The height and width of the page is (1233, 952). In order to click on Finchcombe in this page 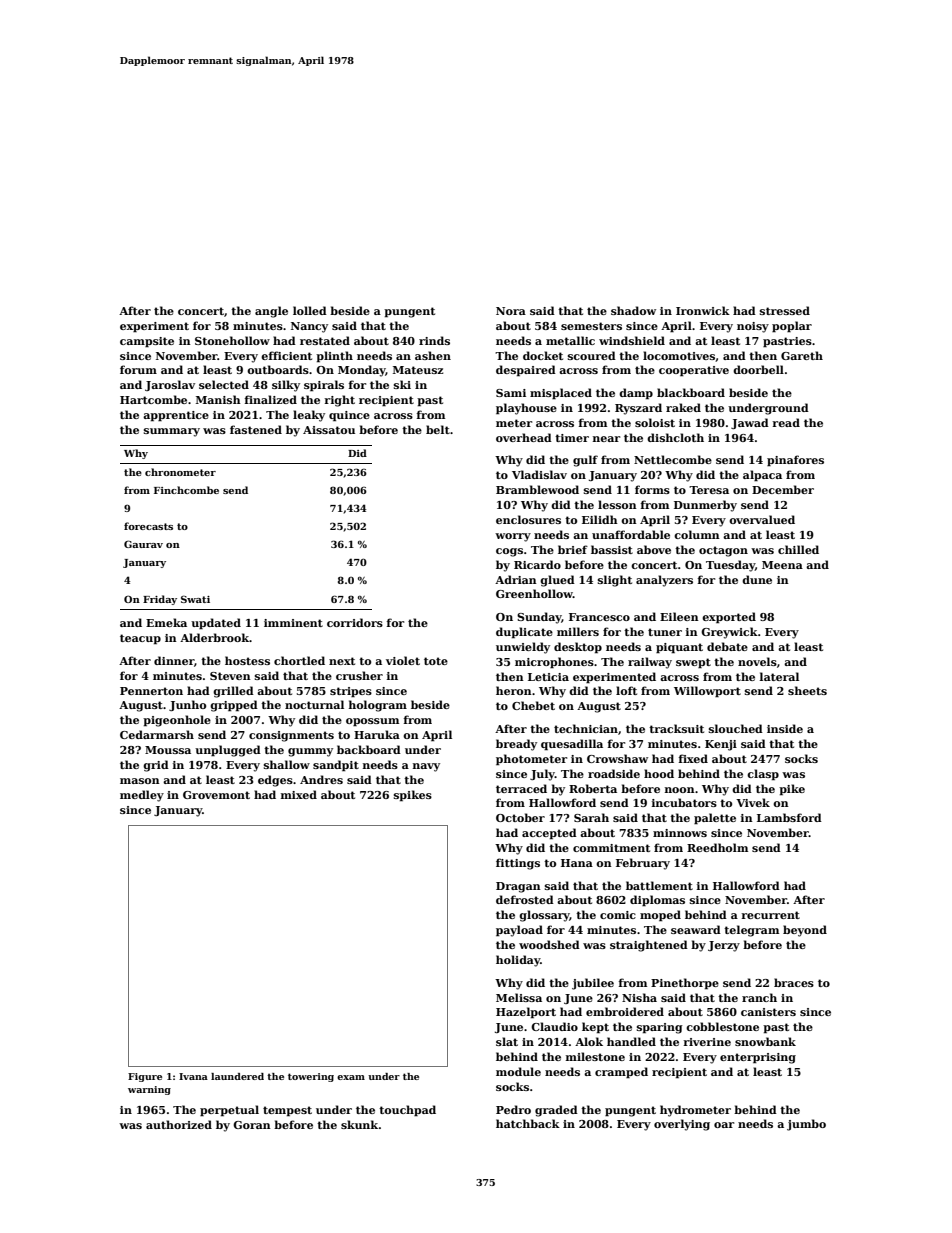, I will do `click(186, 490)`.
